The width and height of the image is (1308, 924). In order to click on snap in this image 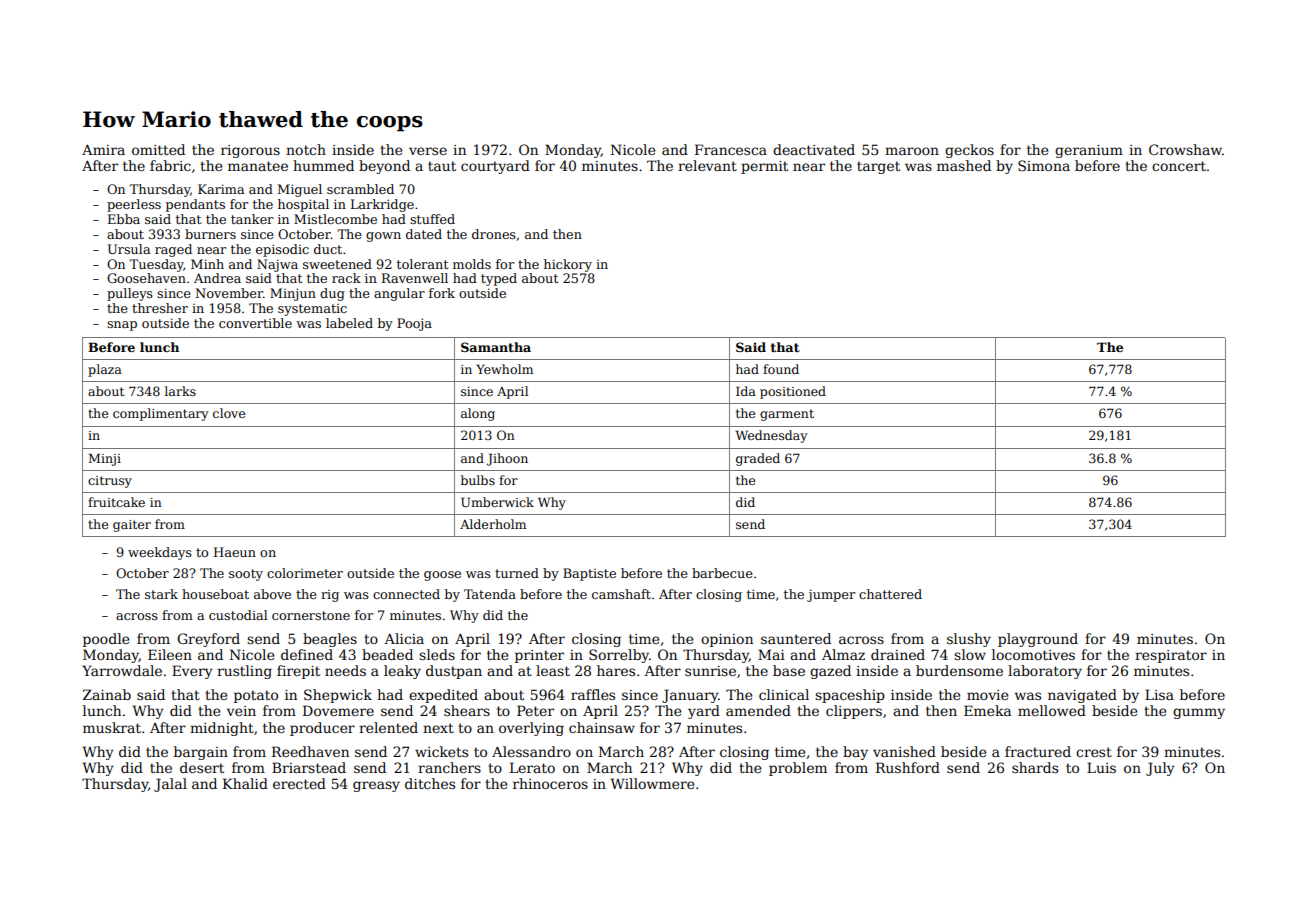, I will do `click(122, 326)`.
